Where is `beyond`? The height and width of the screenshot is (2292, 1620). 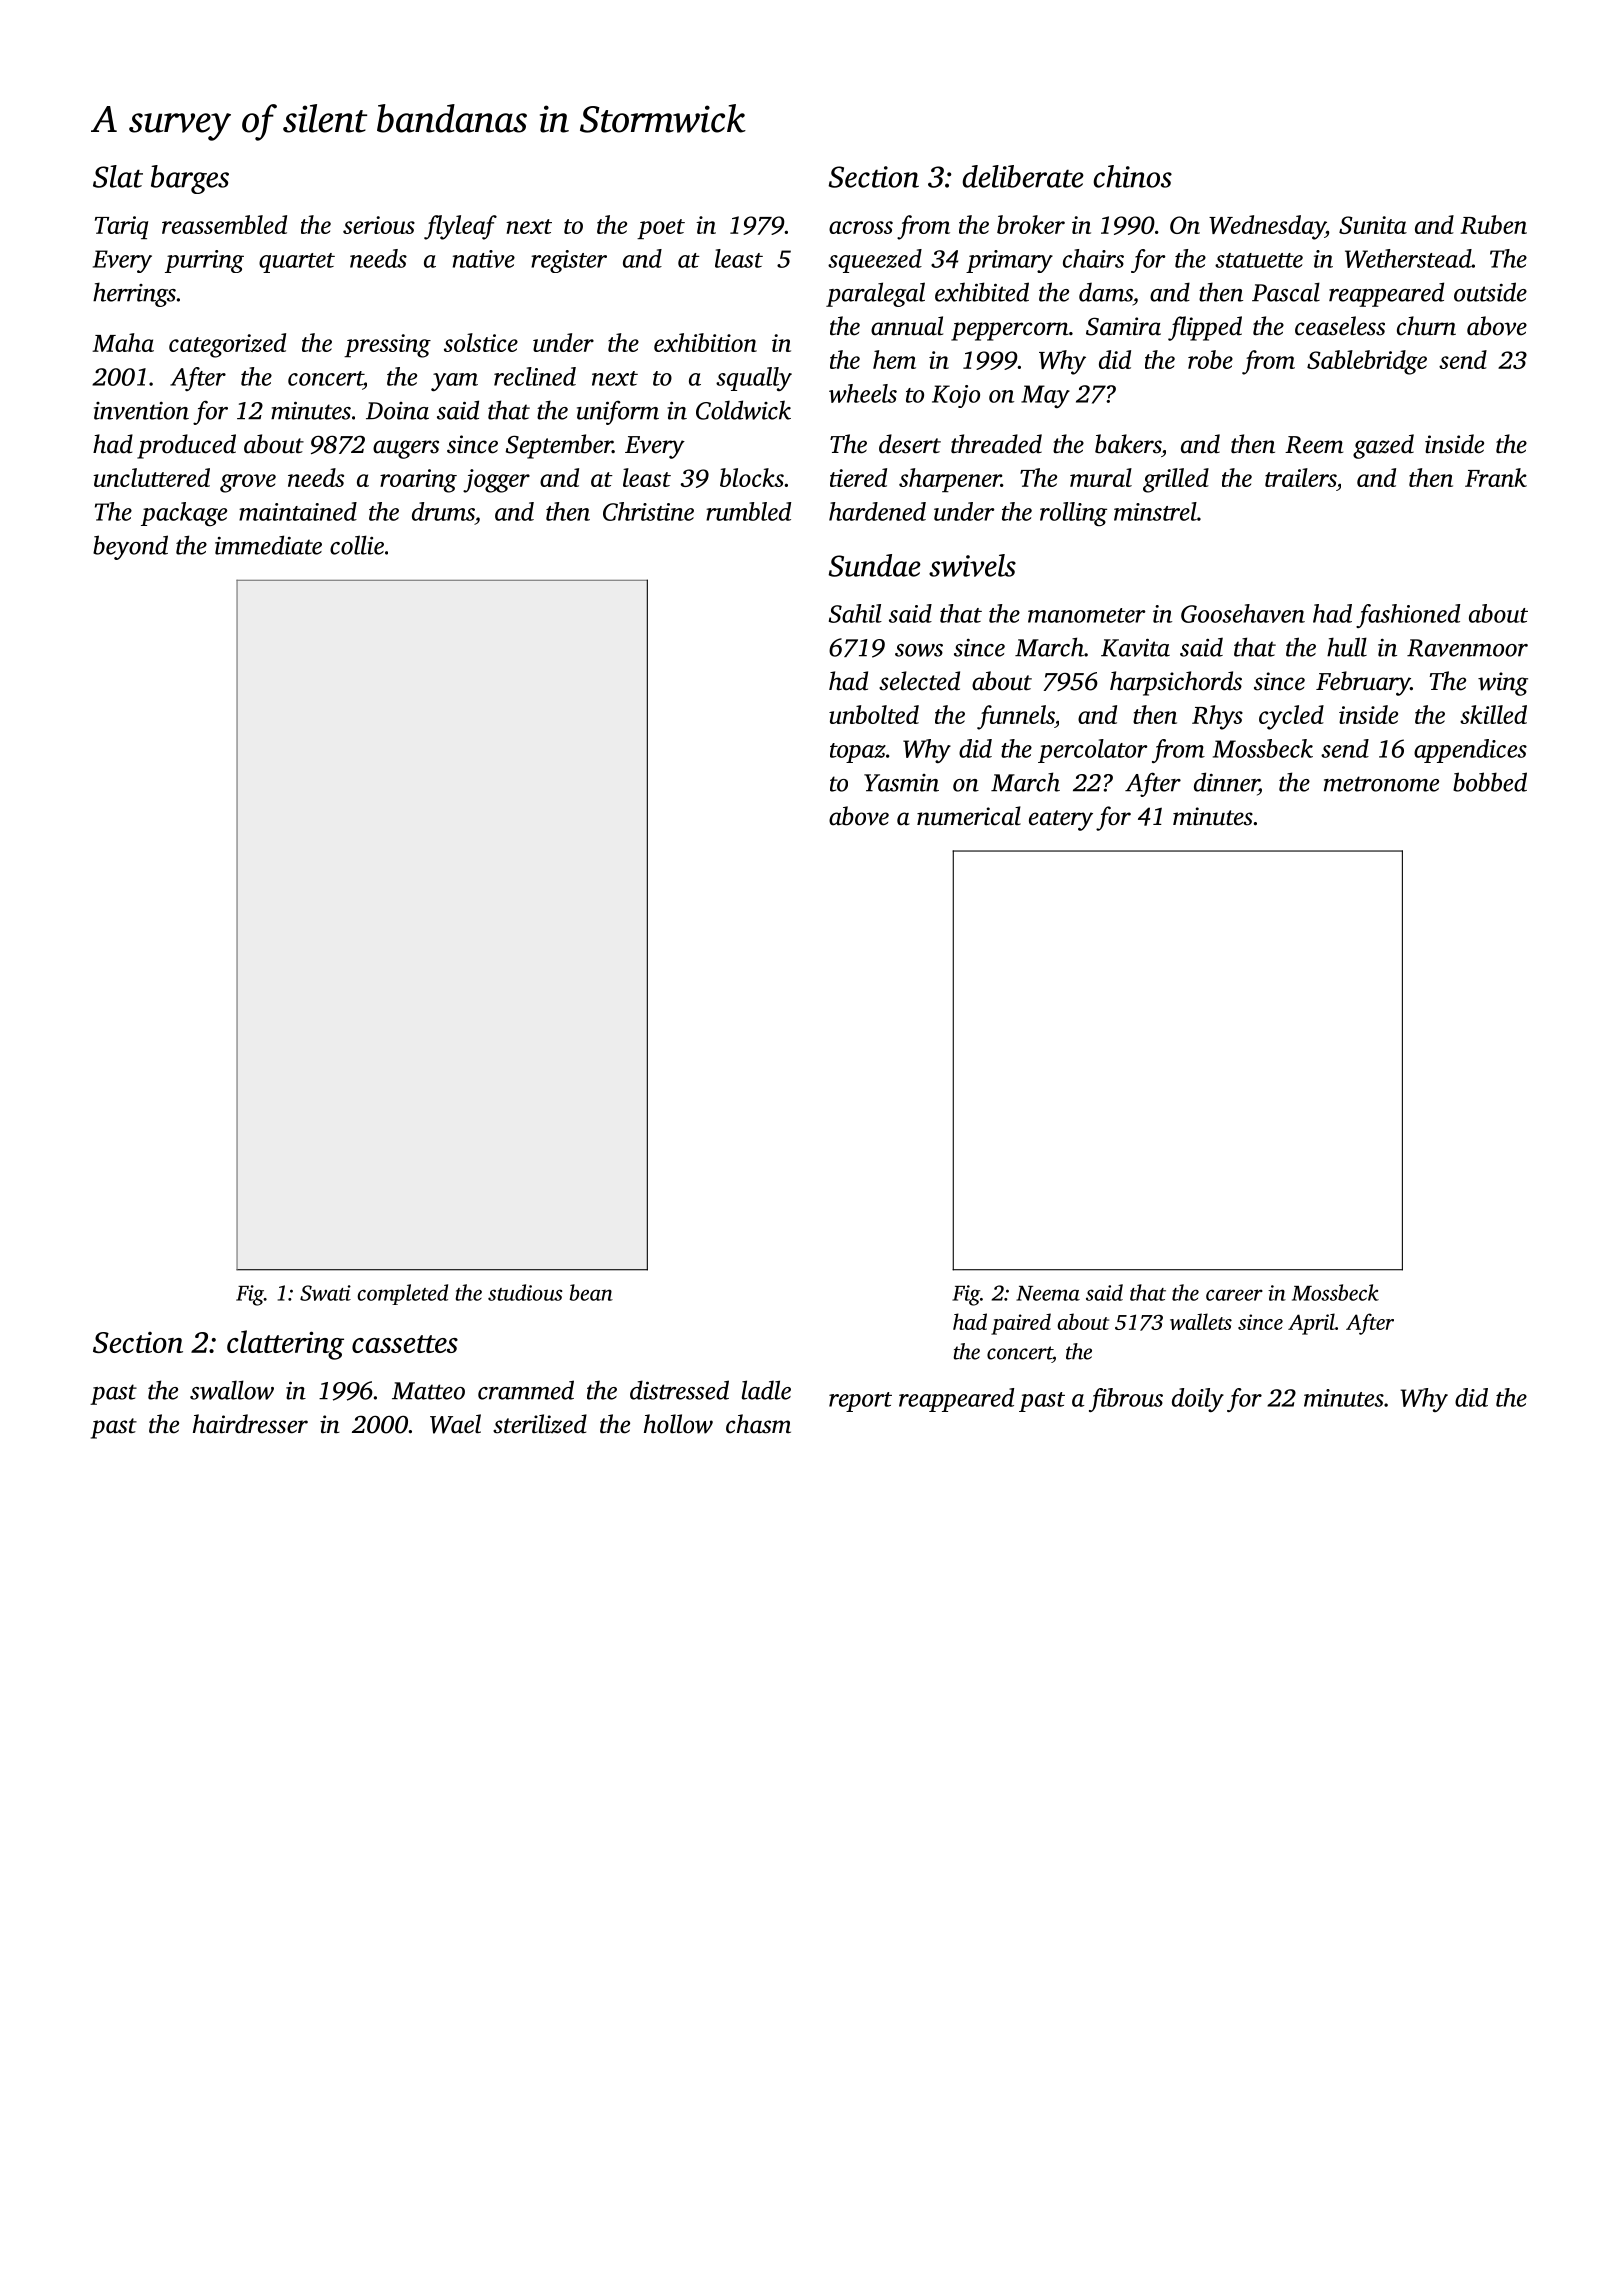
beyond is located at coordinates (130, 547).
